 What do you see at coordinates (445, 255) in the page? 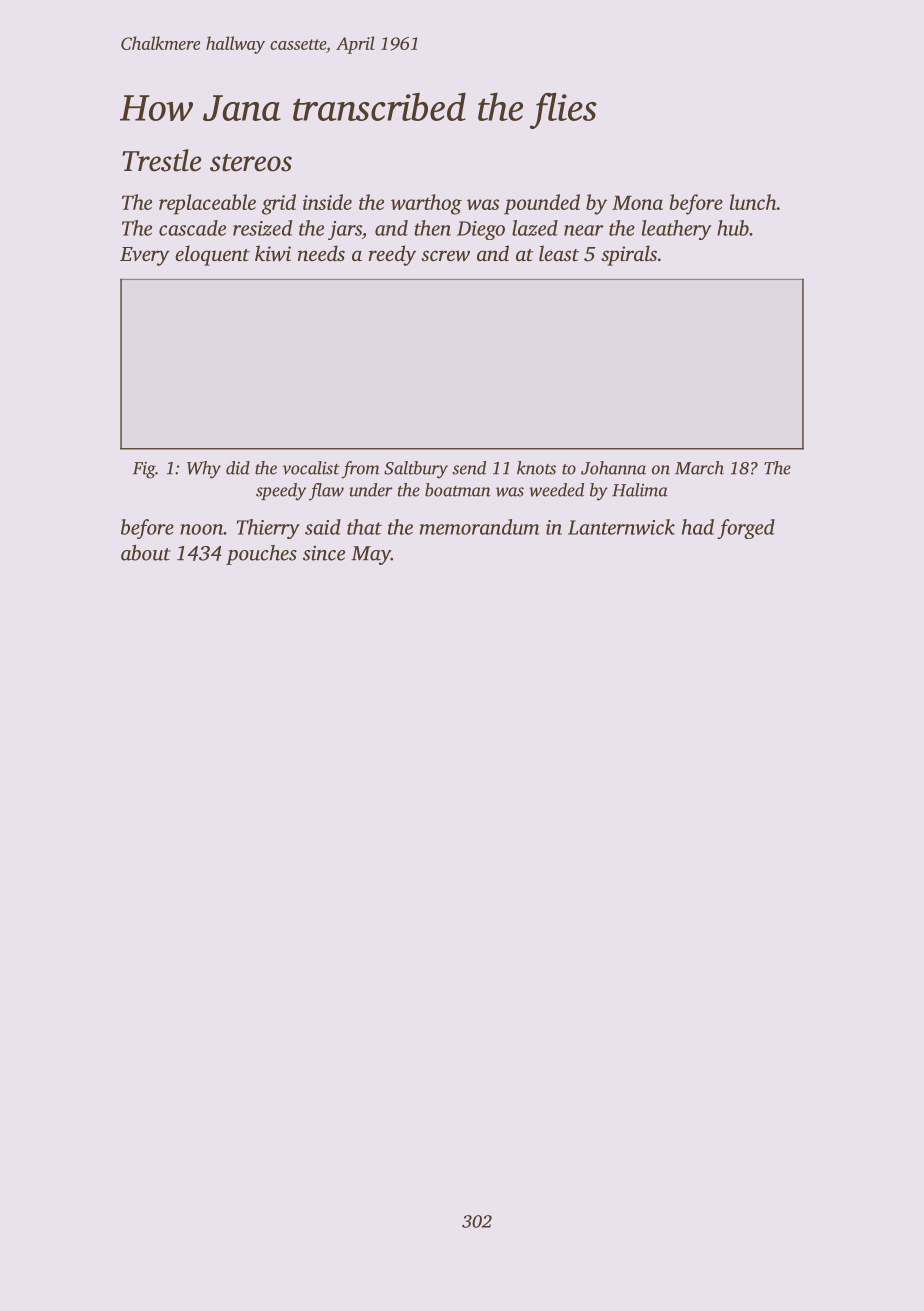
I see `screw` at bounding box center [445, 255].
